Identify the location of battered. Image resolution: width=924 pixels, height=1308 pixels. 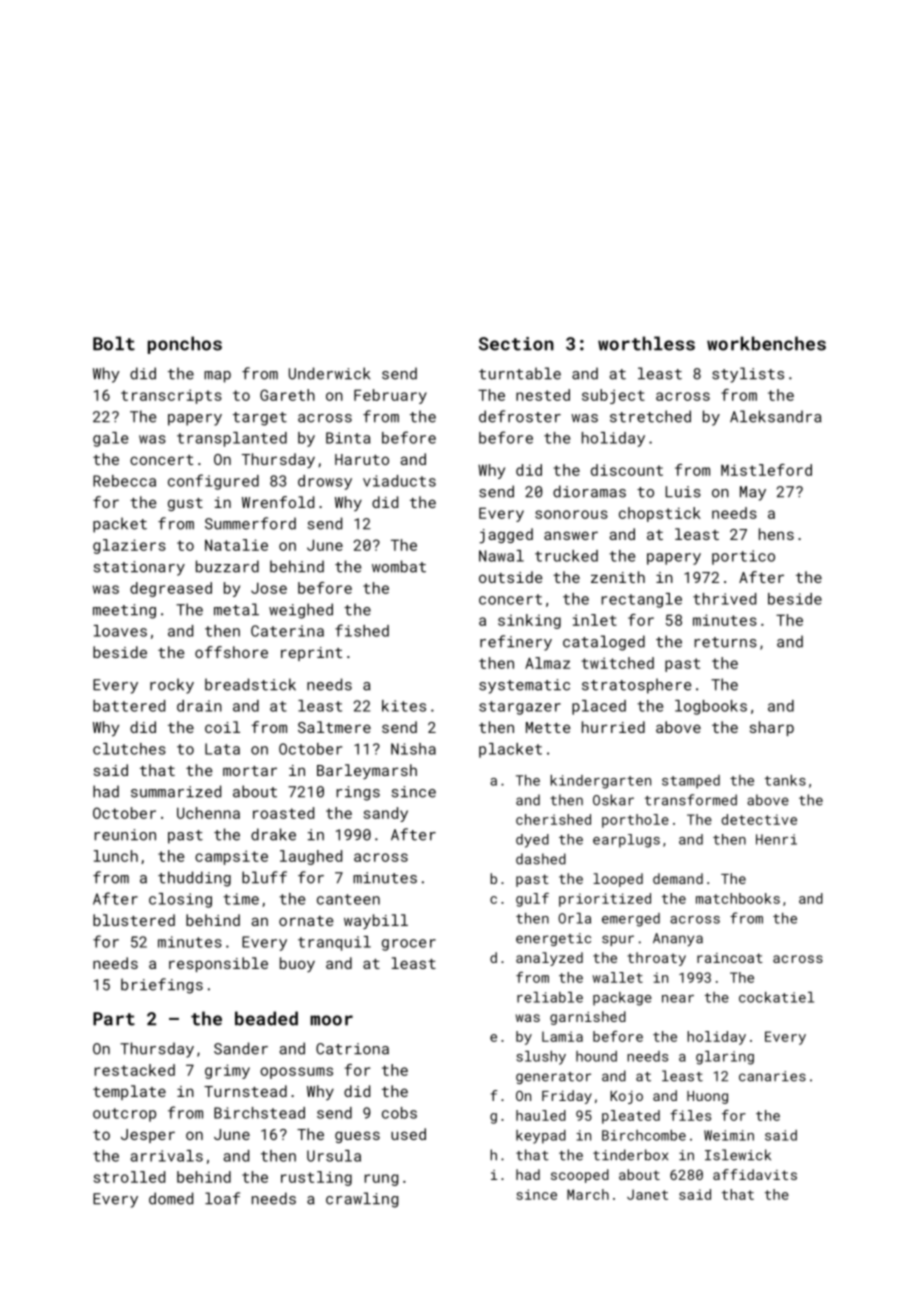
(129, 706).
